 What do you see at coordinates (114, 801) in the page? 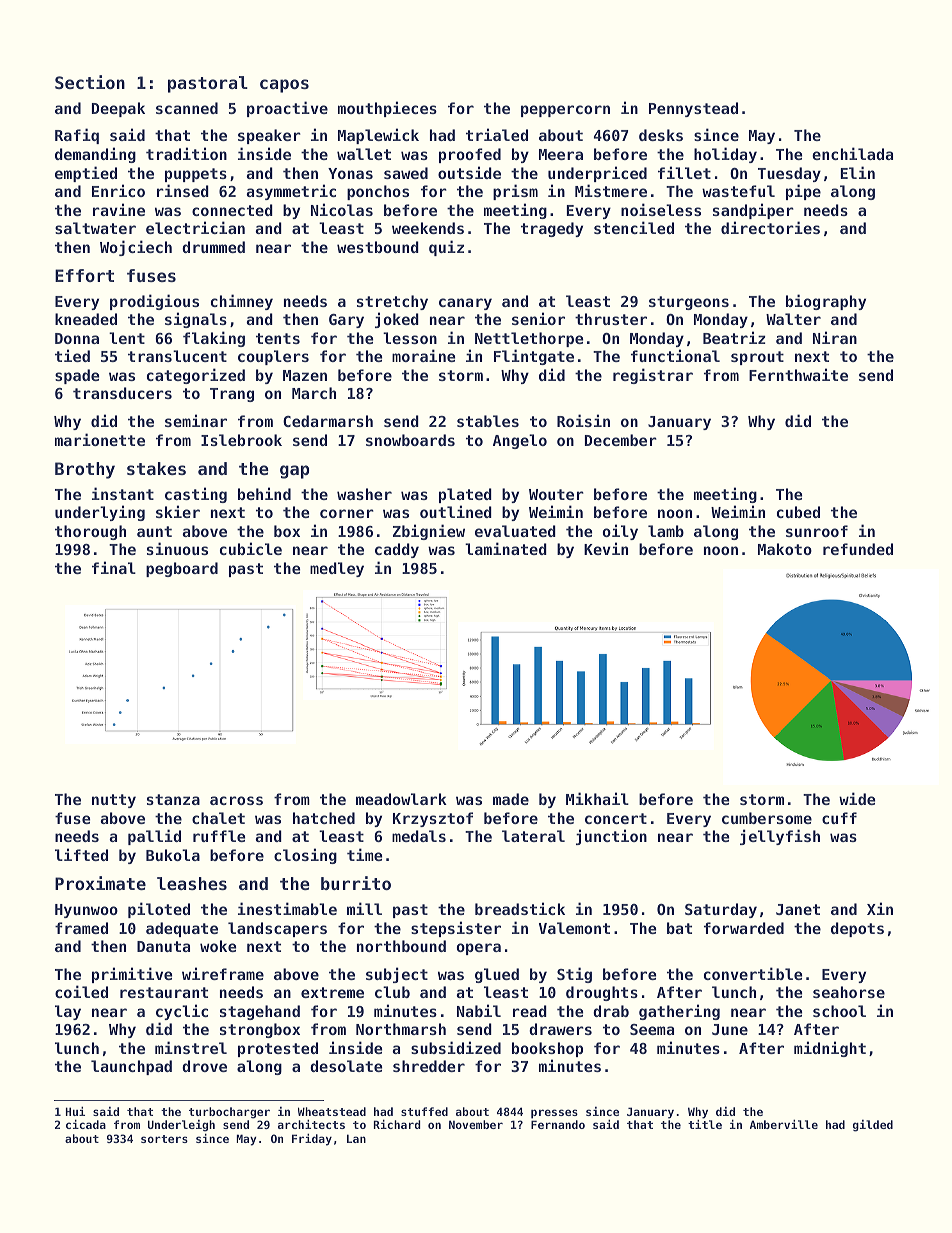
I see `nutty` at bounding box center [114, 801].
